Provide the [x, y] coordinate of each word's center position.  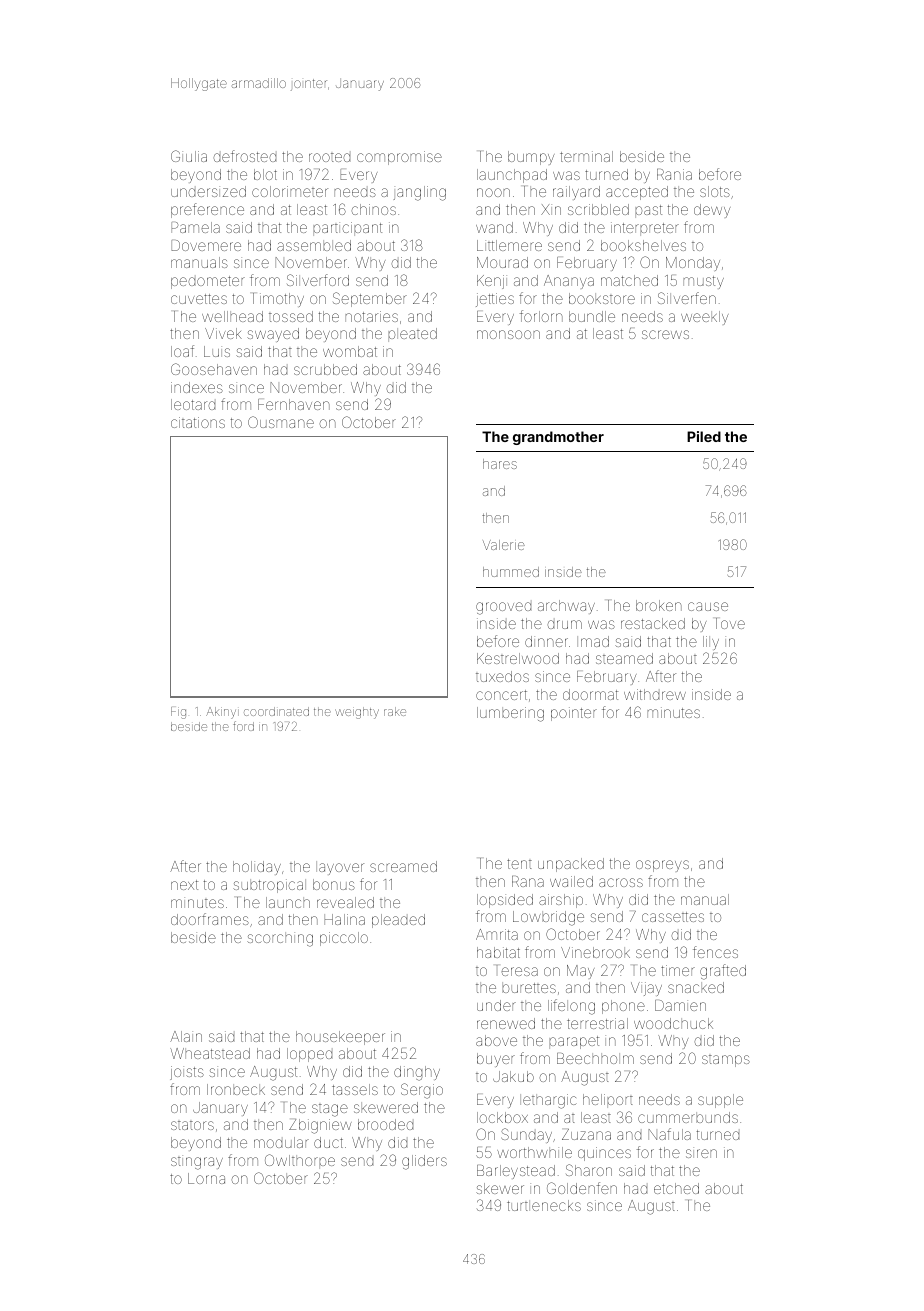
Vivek [223, 333]
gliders [424, 1162]
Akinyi [222, 713]
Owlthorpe [300, 1161]
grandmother [558, 438]
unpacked [571, 865]
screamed [403, 866]
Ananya [569, 282]
